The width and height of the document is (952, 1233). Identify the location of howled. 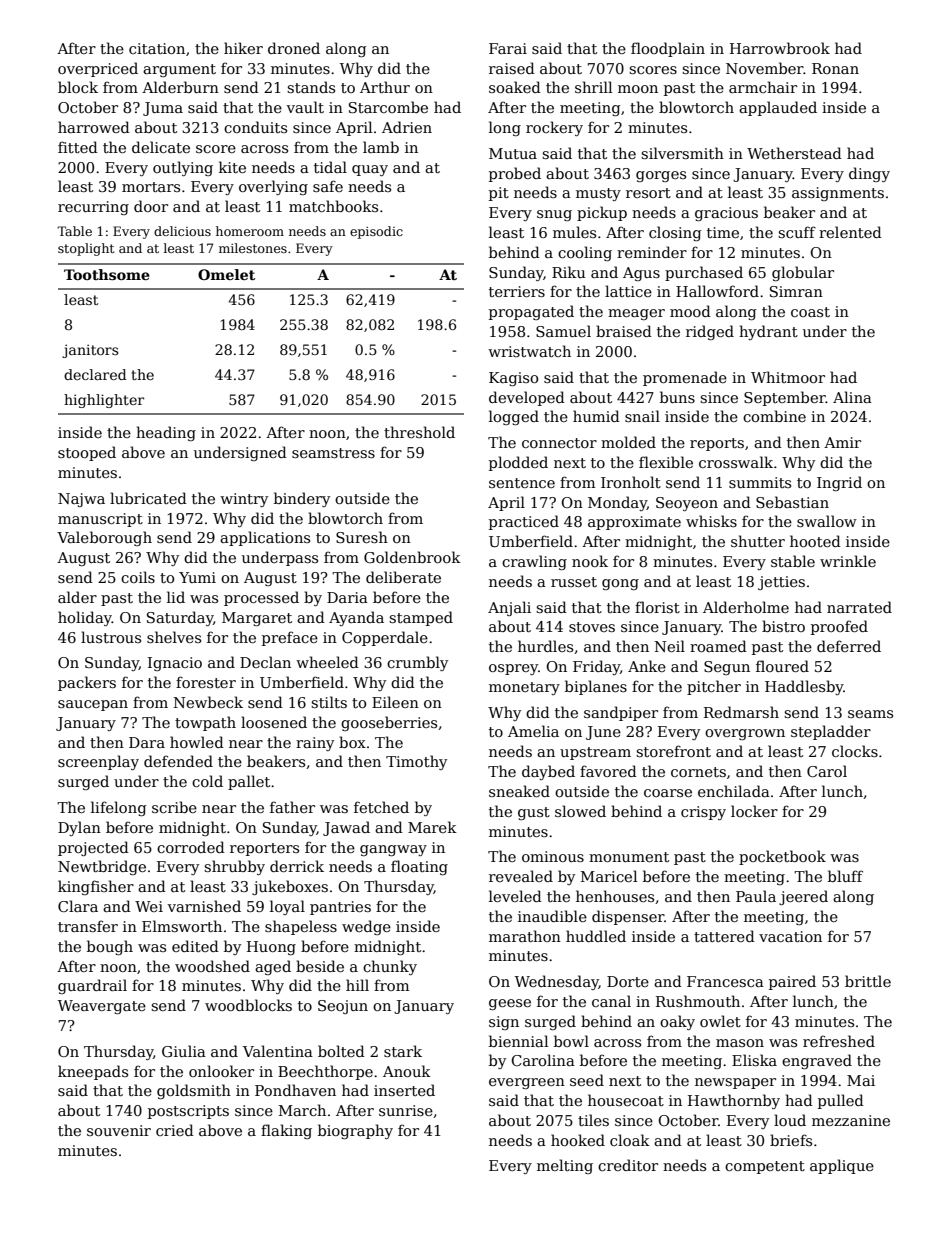
(197, 742).
